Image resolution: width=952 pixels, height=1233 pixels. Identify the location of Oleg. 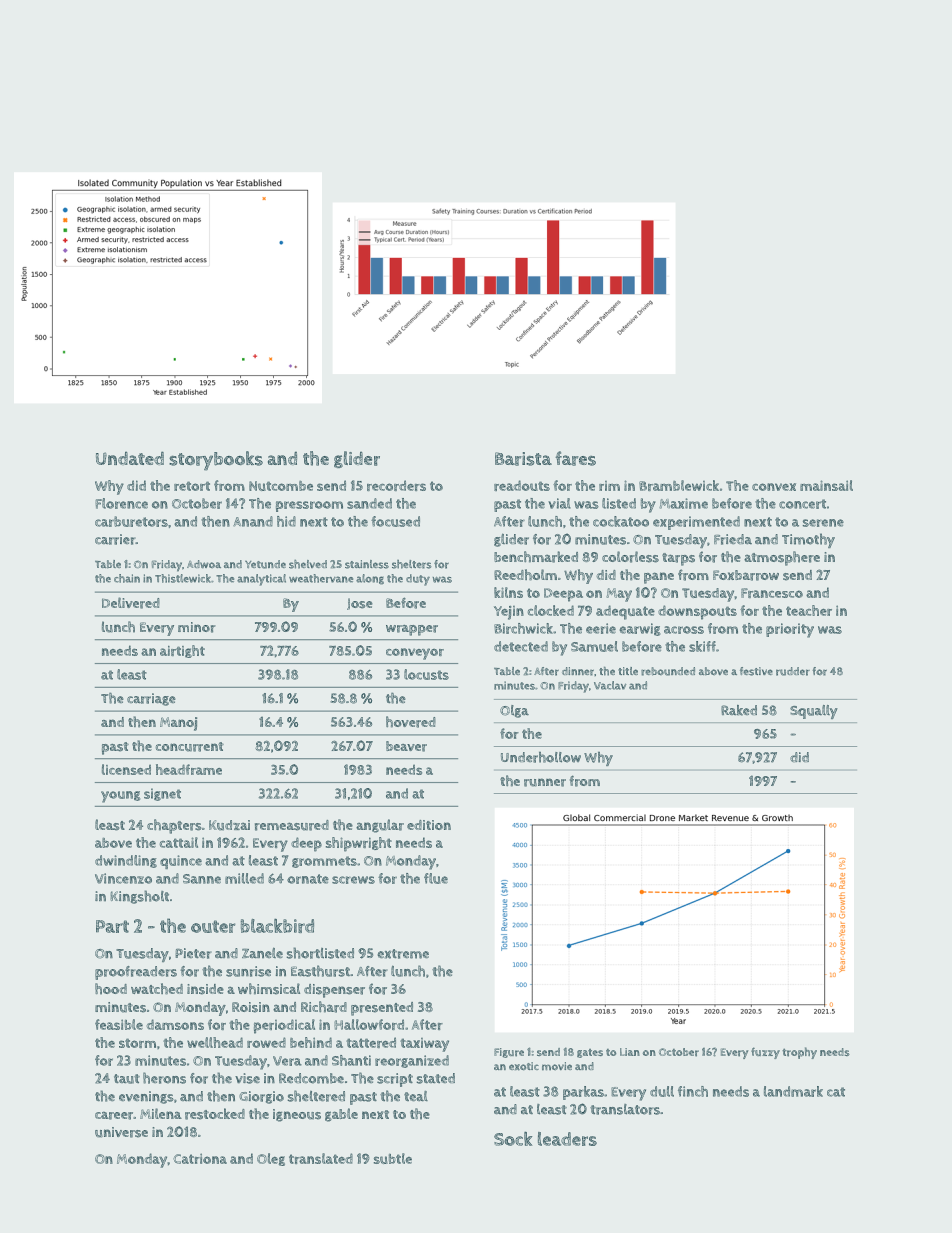
(271, 1159).
